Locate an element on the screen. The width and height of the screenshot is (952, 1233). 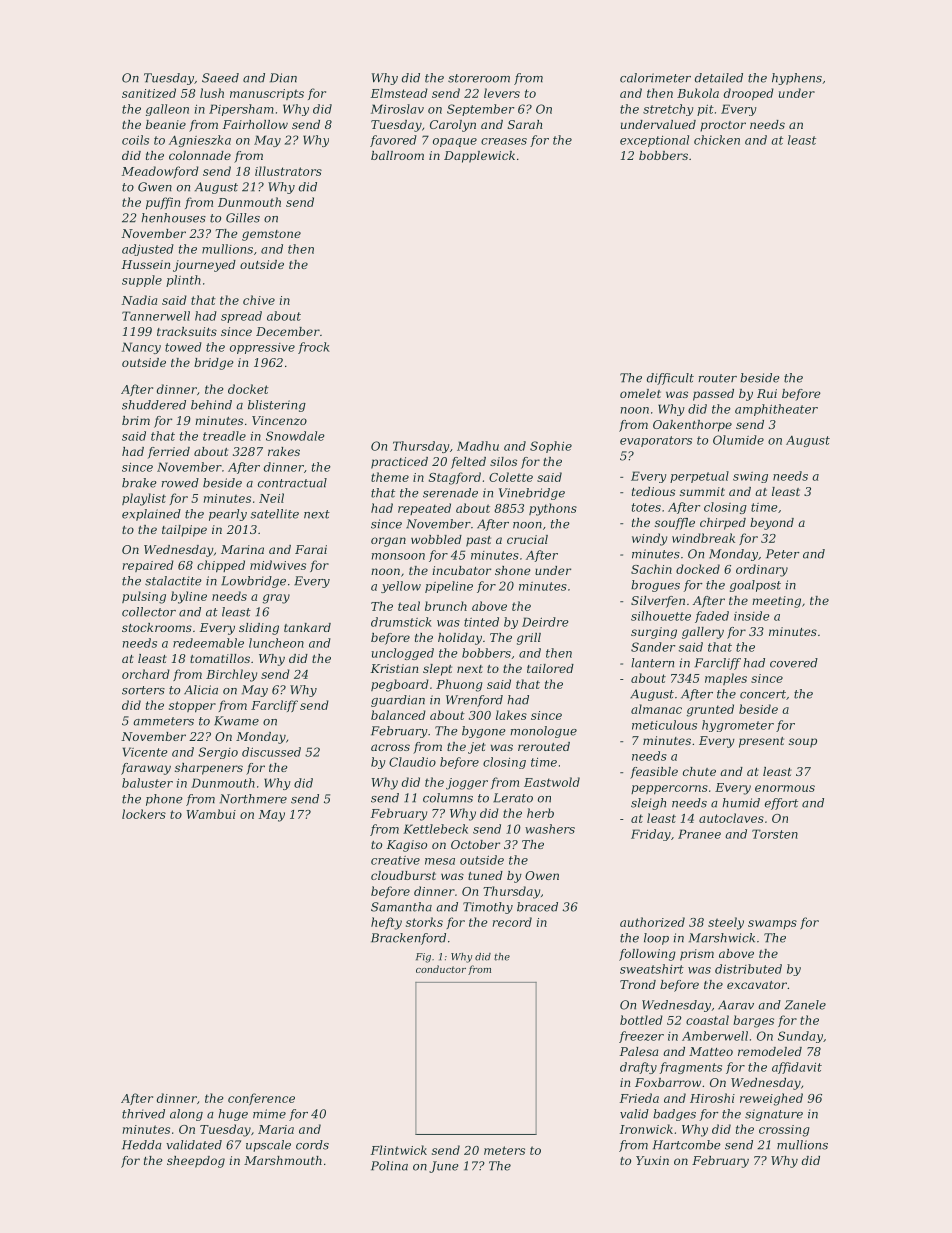
Hedda is located at coordinates (142, 1145).
